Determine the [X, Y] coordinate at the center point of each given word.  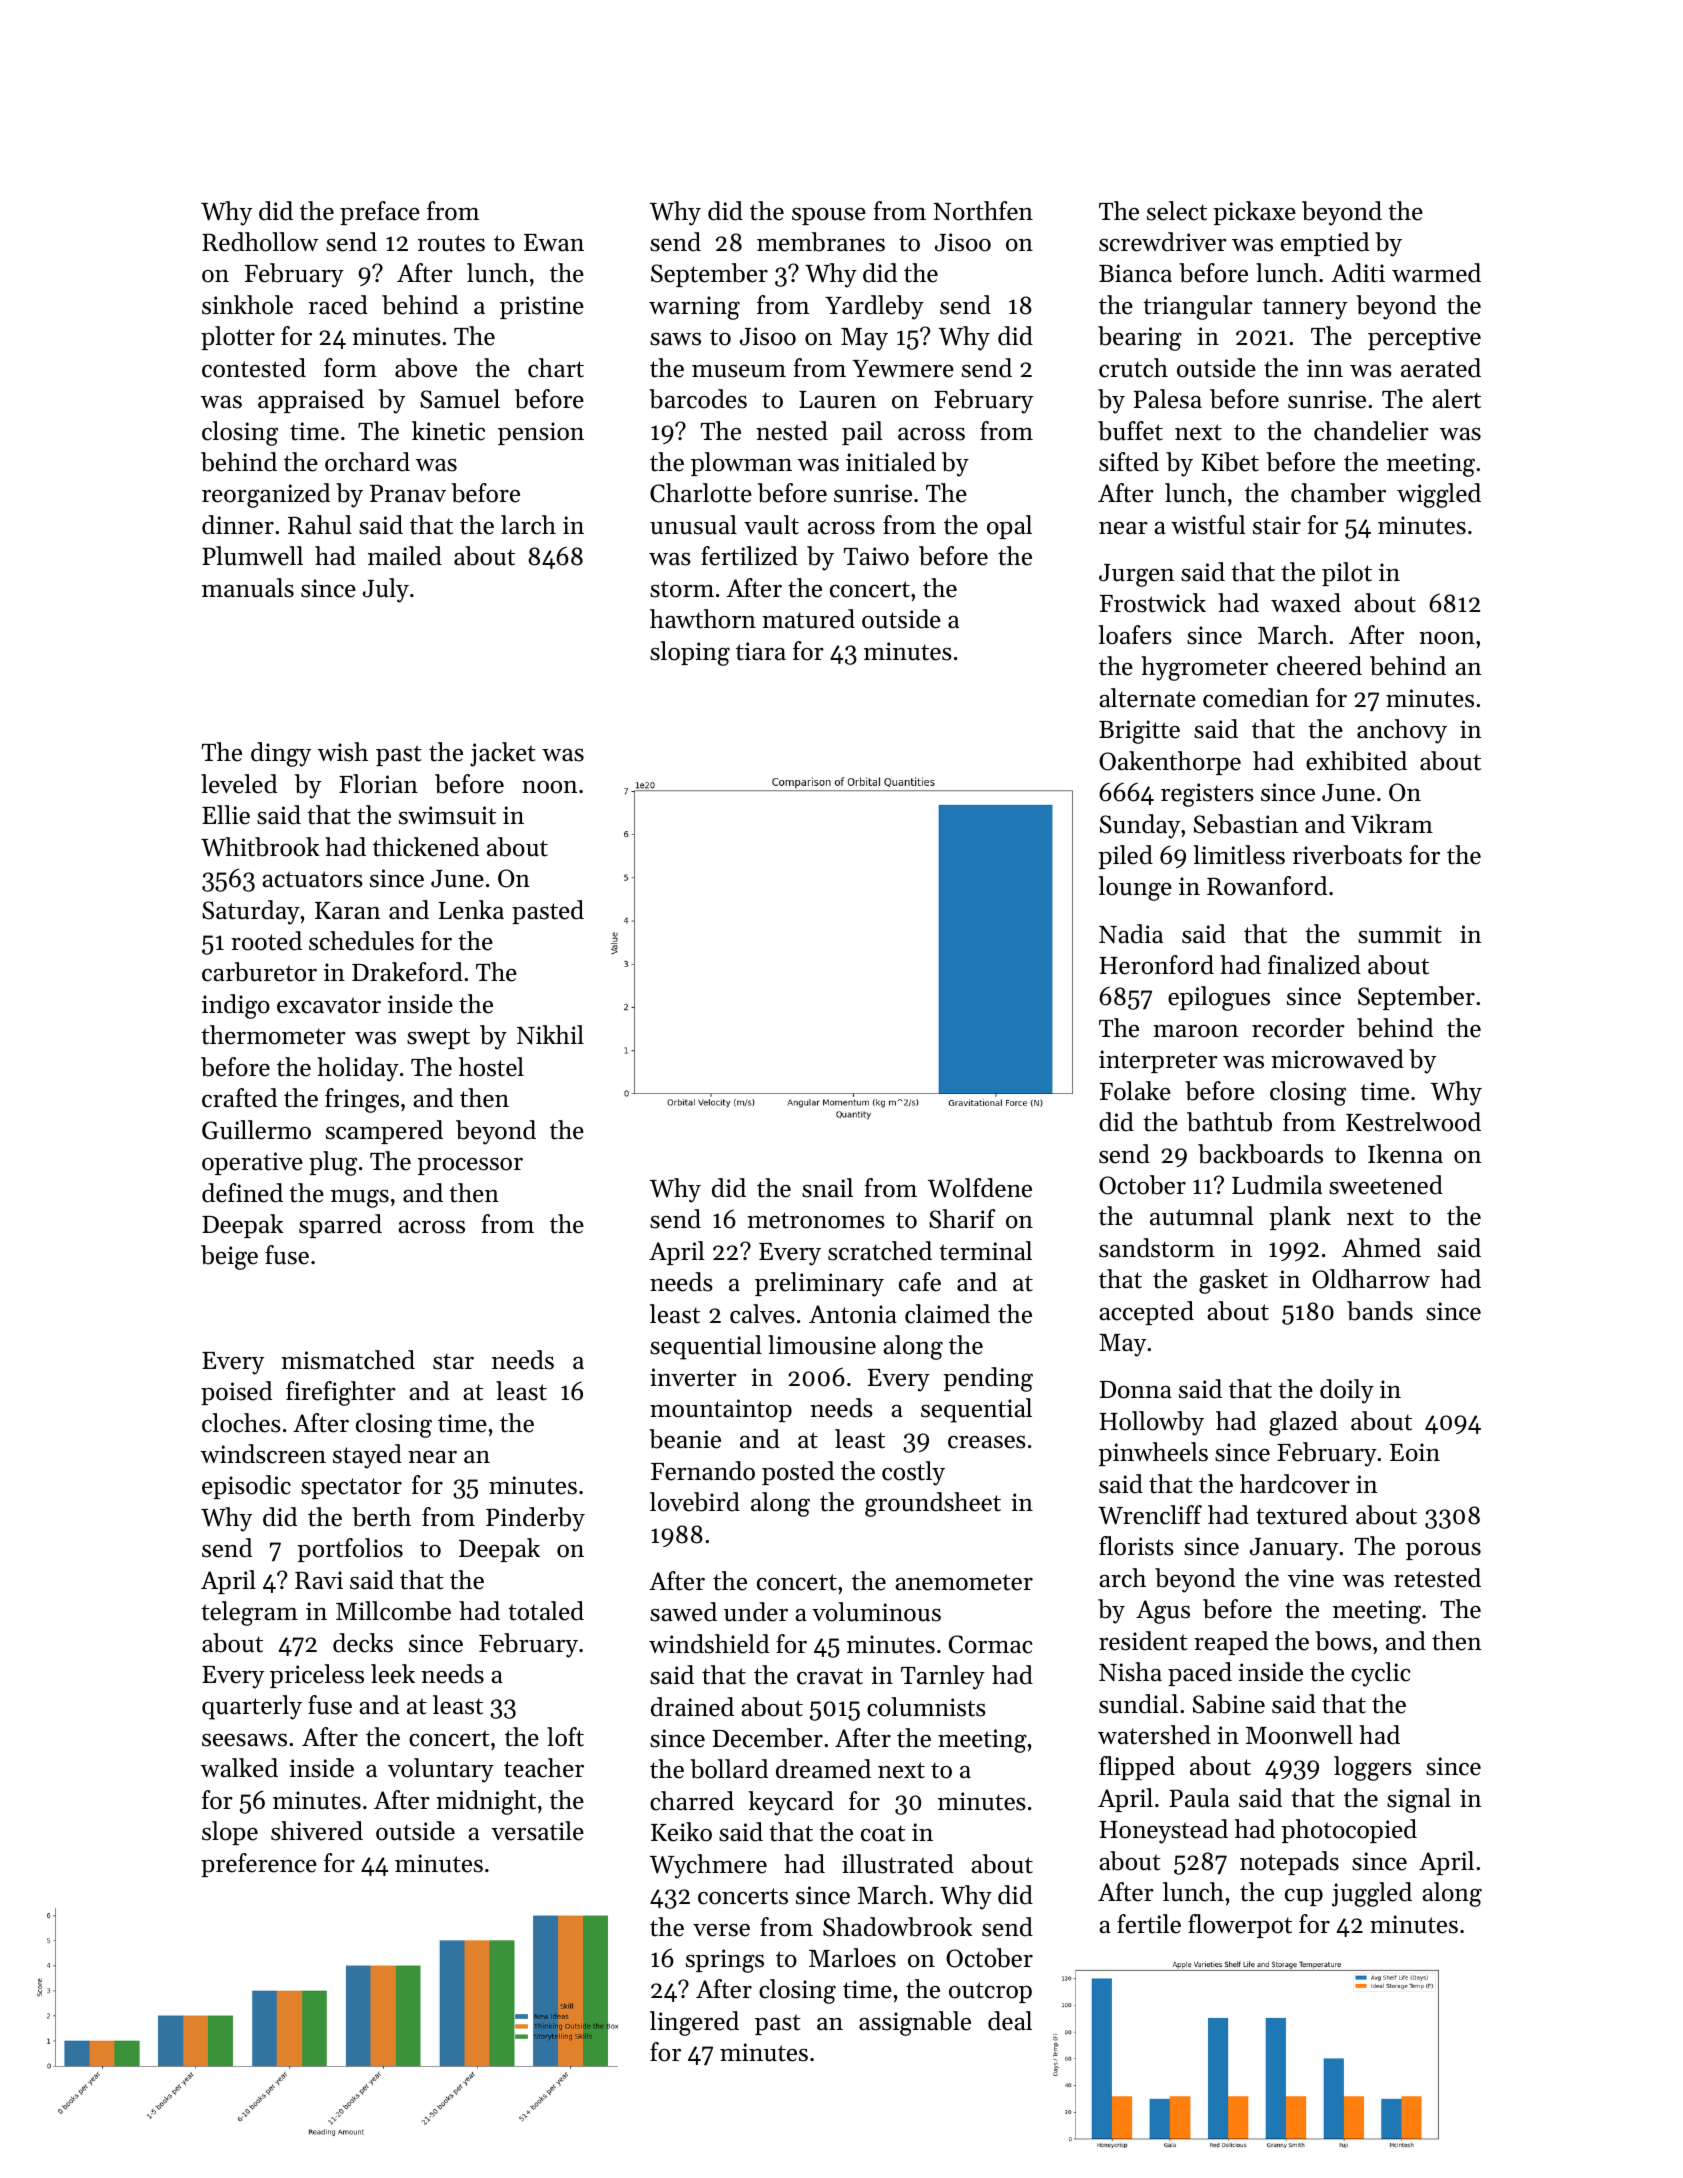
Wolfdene [980, 1188]
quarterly [252, 1707]
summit [1400, 934]
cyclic [1381, 1674]
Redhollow [260, 242]
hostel [491, 1067]
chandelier [1371, 431]
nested [792, 431]
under [756, 1612]
